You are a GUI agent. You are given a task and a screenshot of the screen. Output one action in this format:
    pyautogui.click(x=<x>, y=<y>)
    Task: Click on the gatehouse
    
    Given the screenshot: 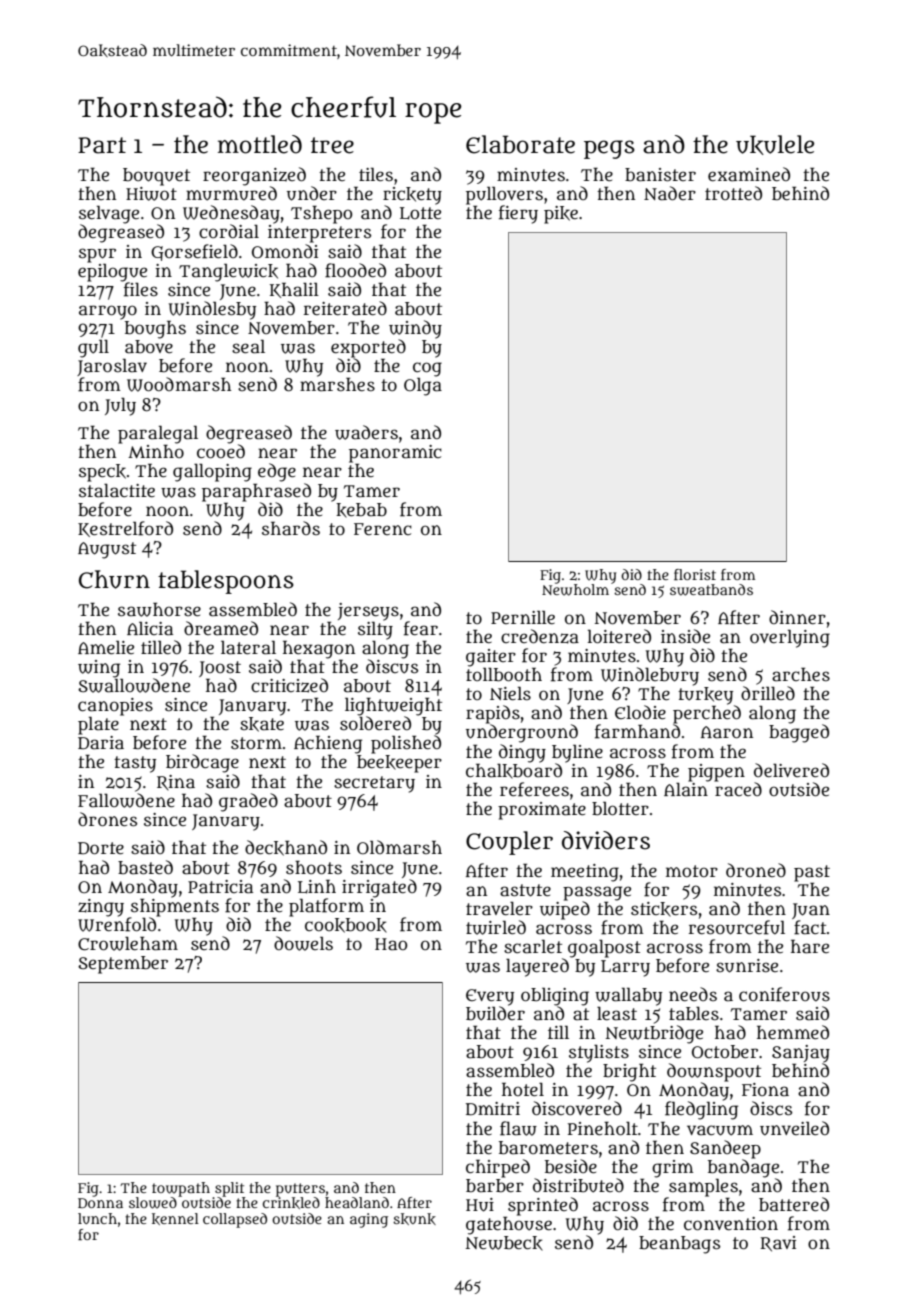 What is the action you would take?
    pyautogui.click(x=509, y=1225)
